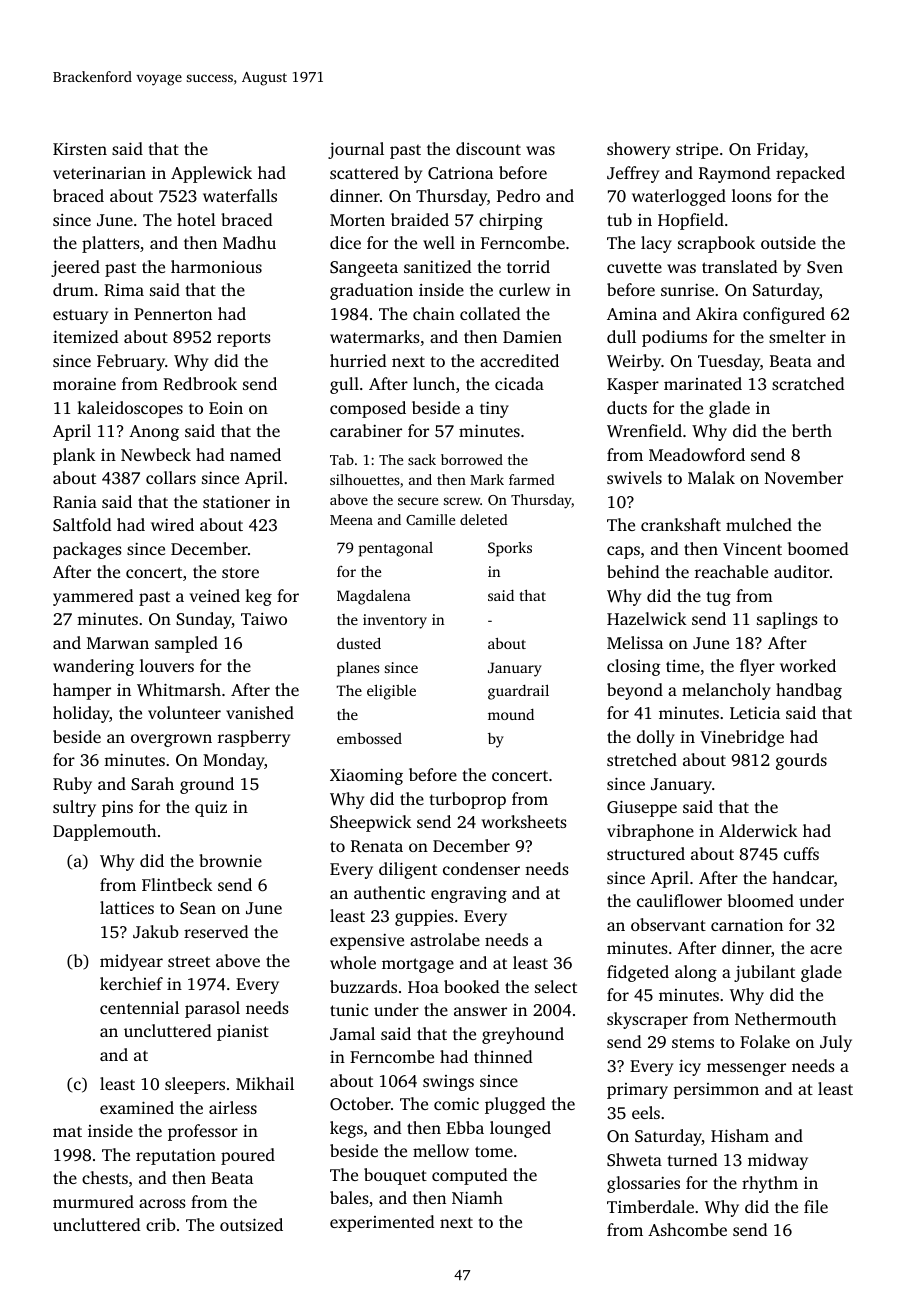 The height and width of the page is (1316, 908). What do you see at coordinates (396, 549) in the page?
I see `pentagonal` at bounding box center [396, 549].
